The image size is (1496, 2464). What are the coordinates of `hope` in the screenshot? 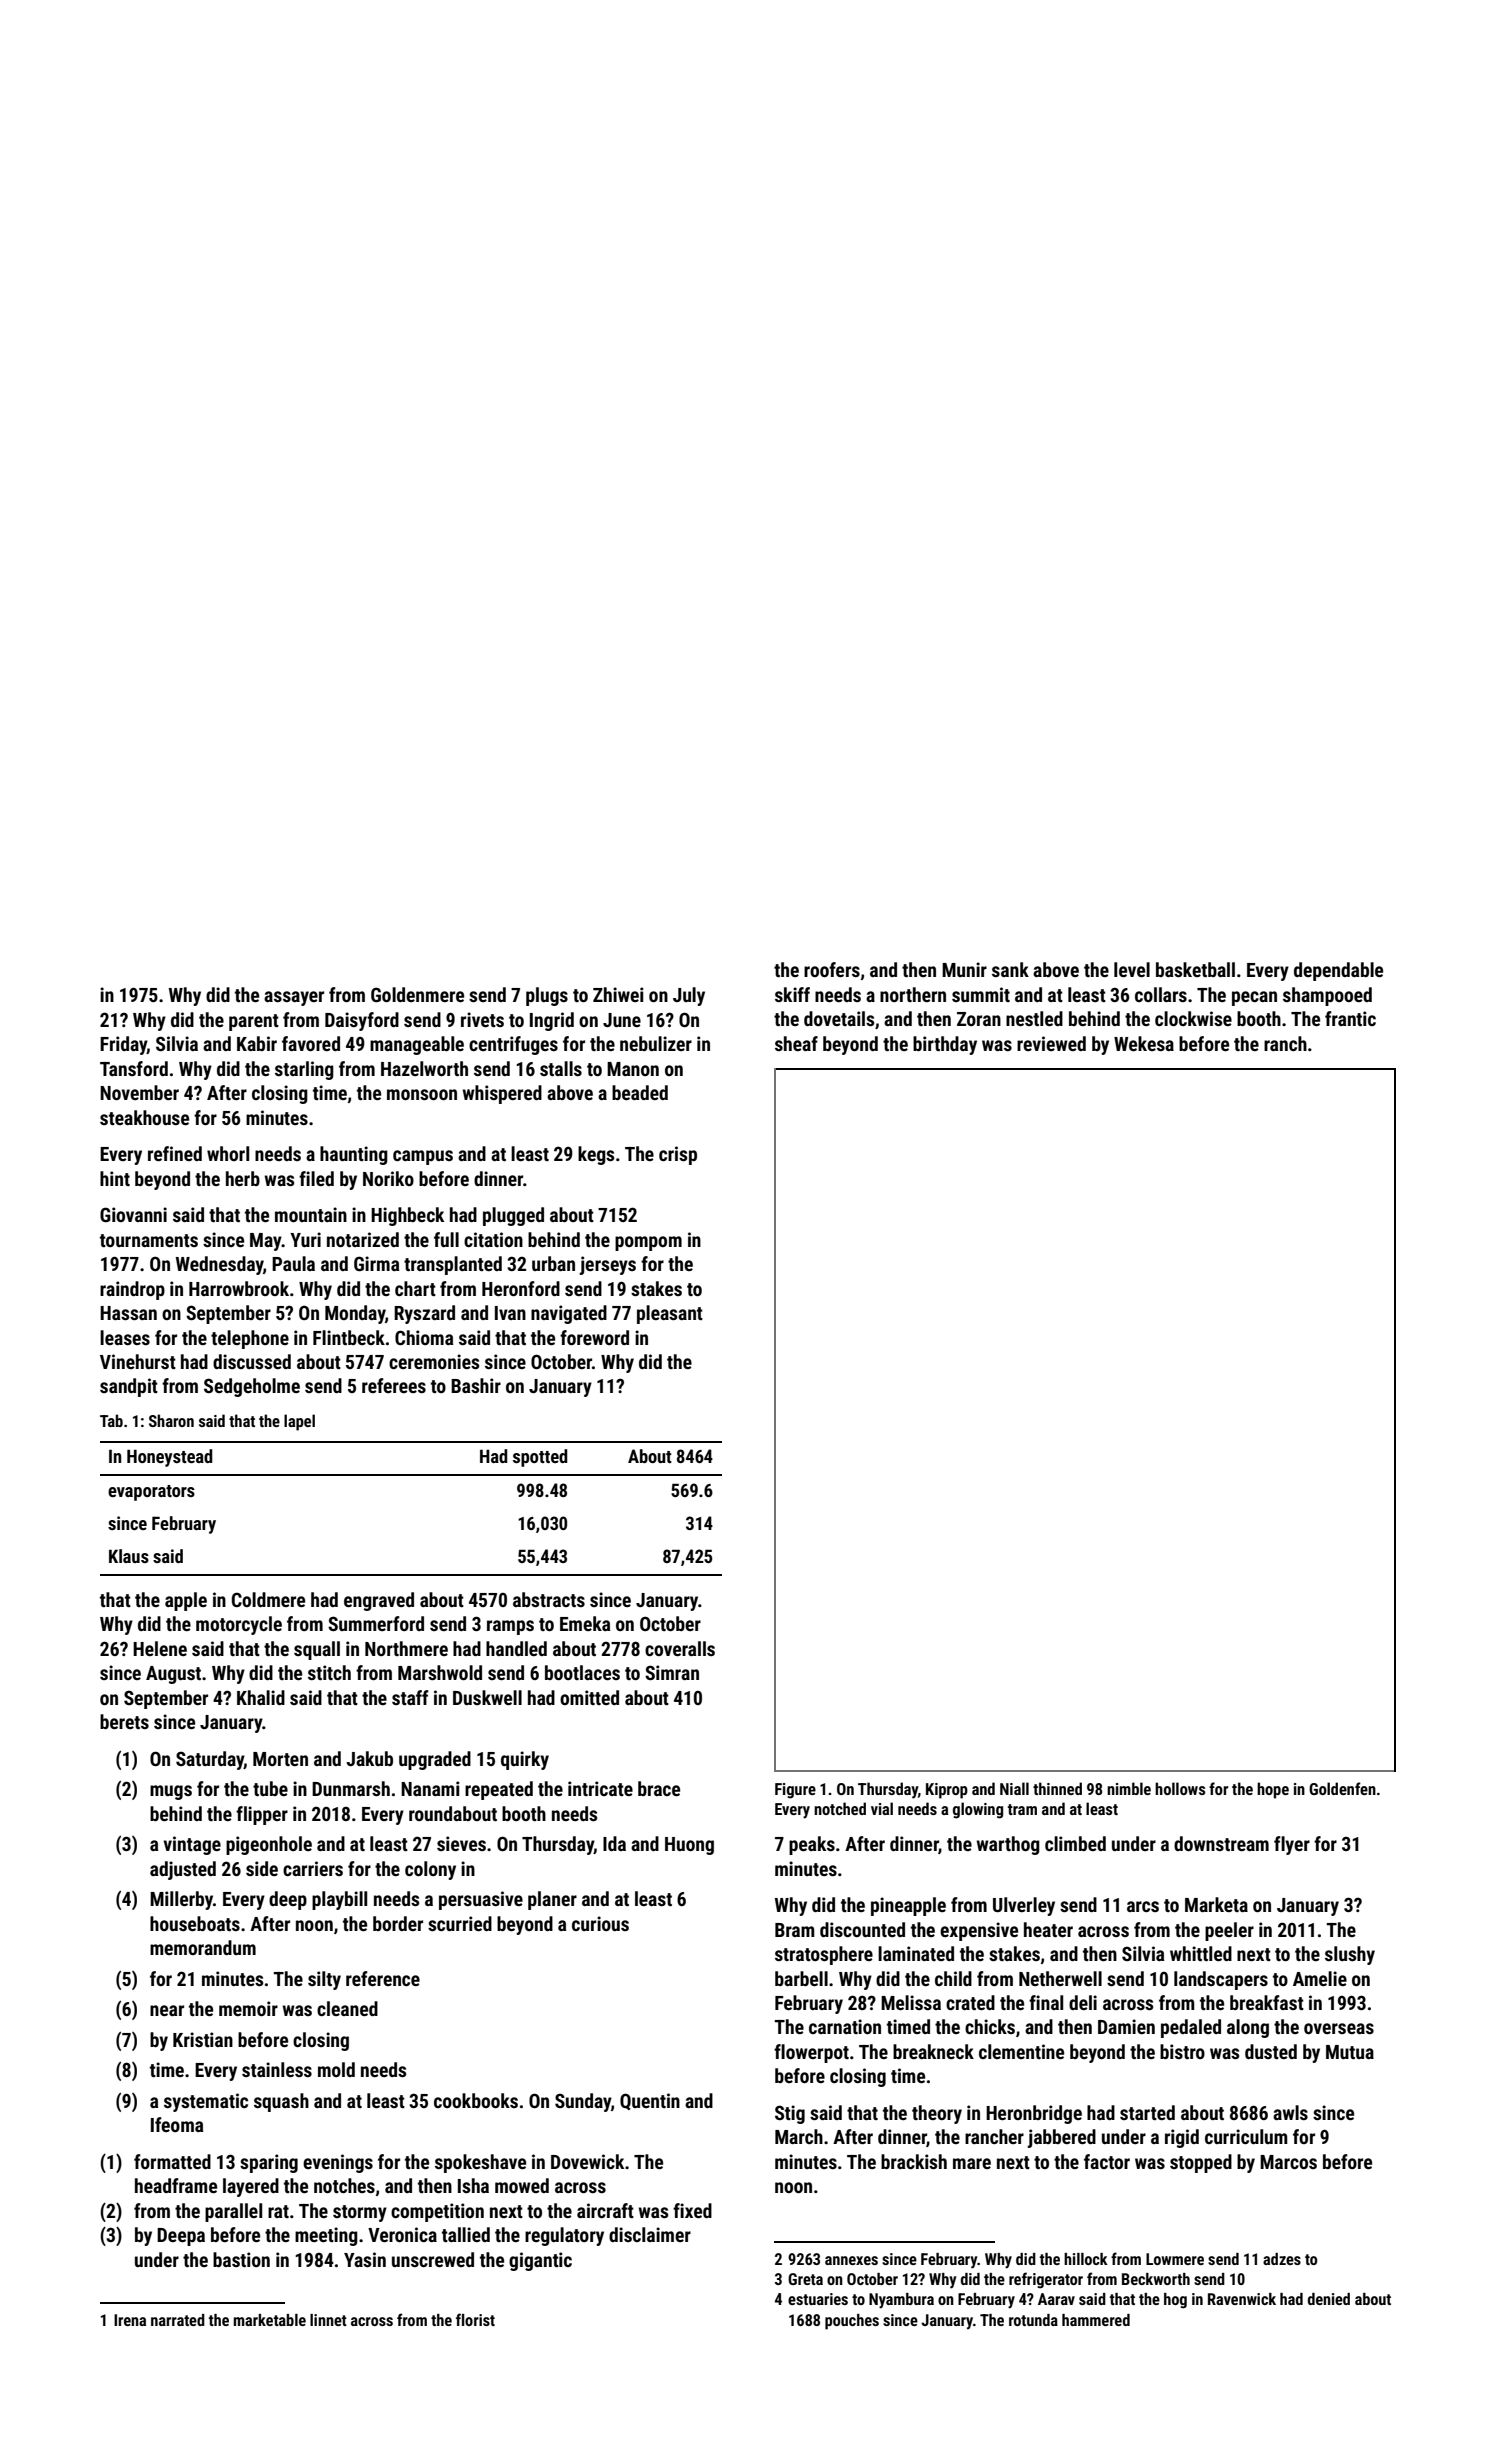 It's located at (1273, 1790).
